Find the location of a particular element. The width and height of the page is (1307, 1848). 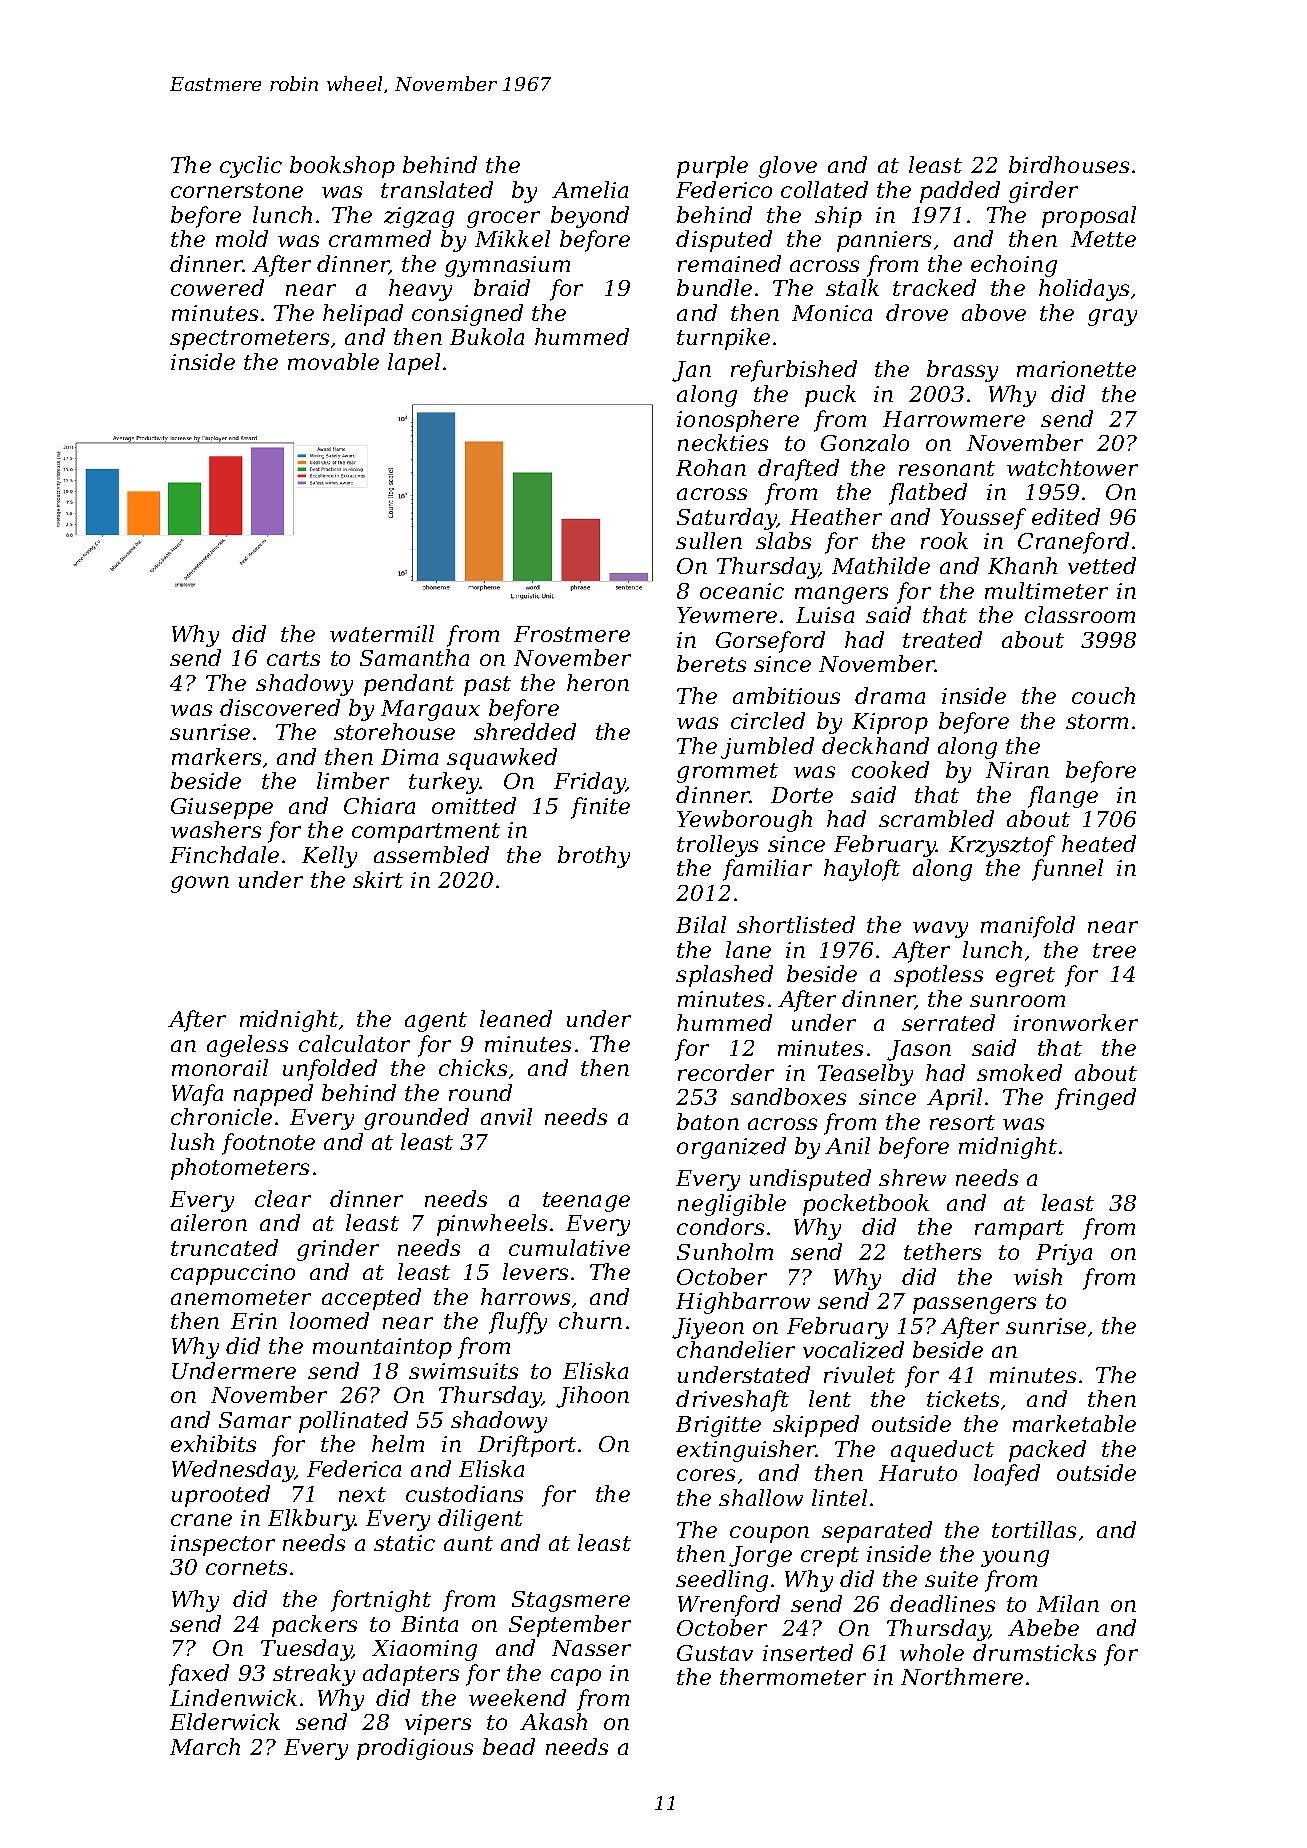

separated is located at coordinates (877, 1532).
